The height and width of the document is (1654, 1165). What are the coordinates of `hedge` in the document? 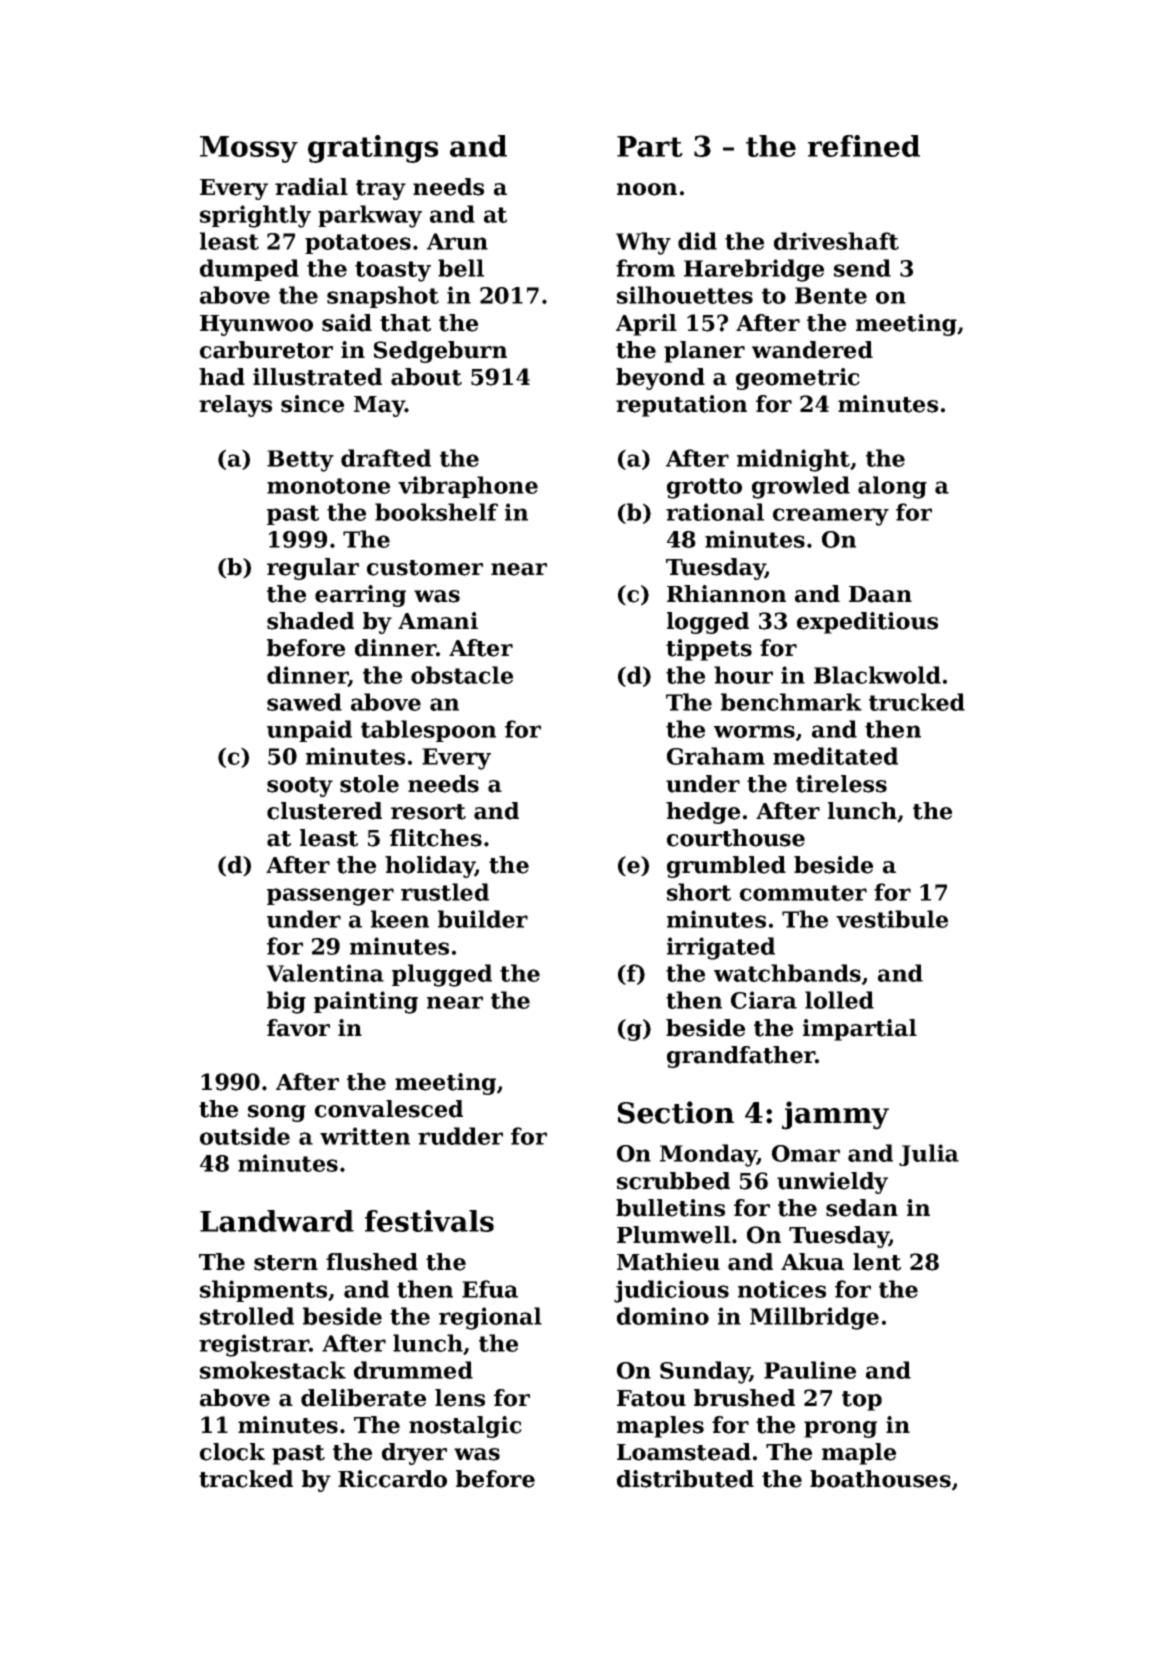 It's located at (703, 813).
